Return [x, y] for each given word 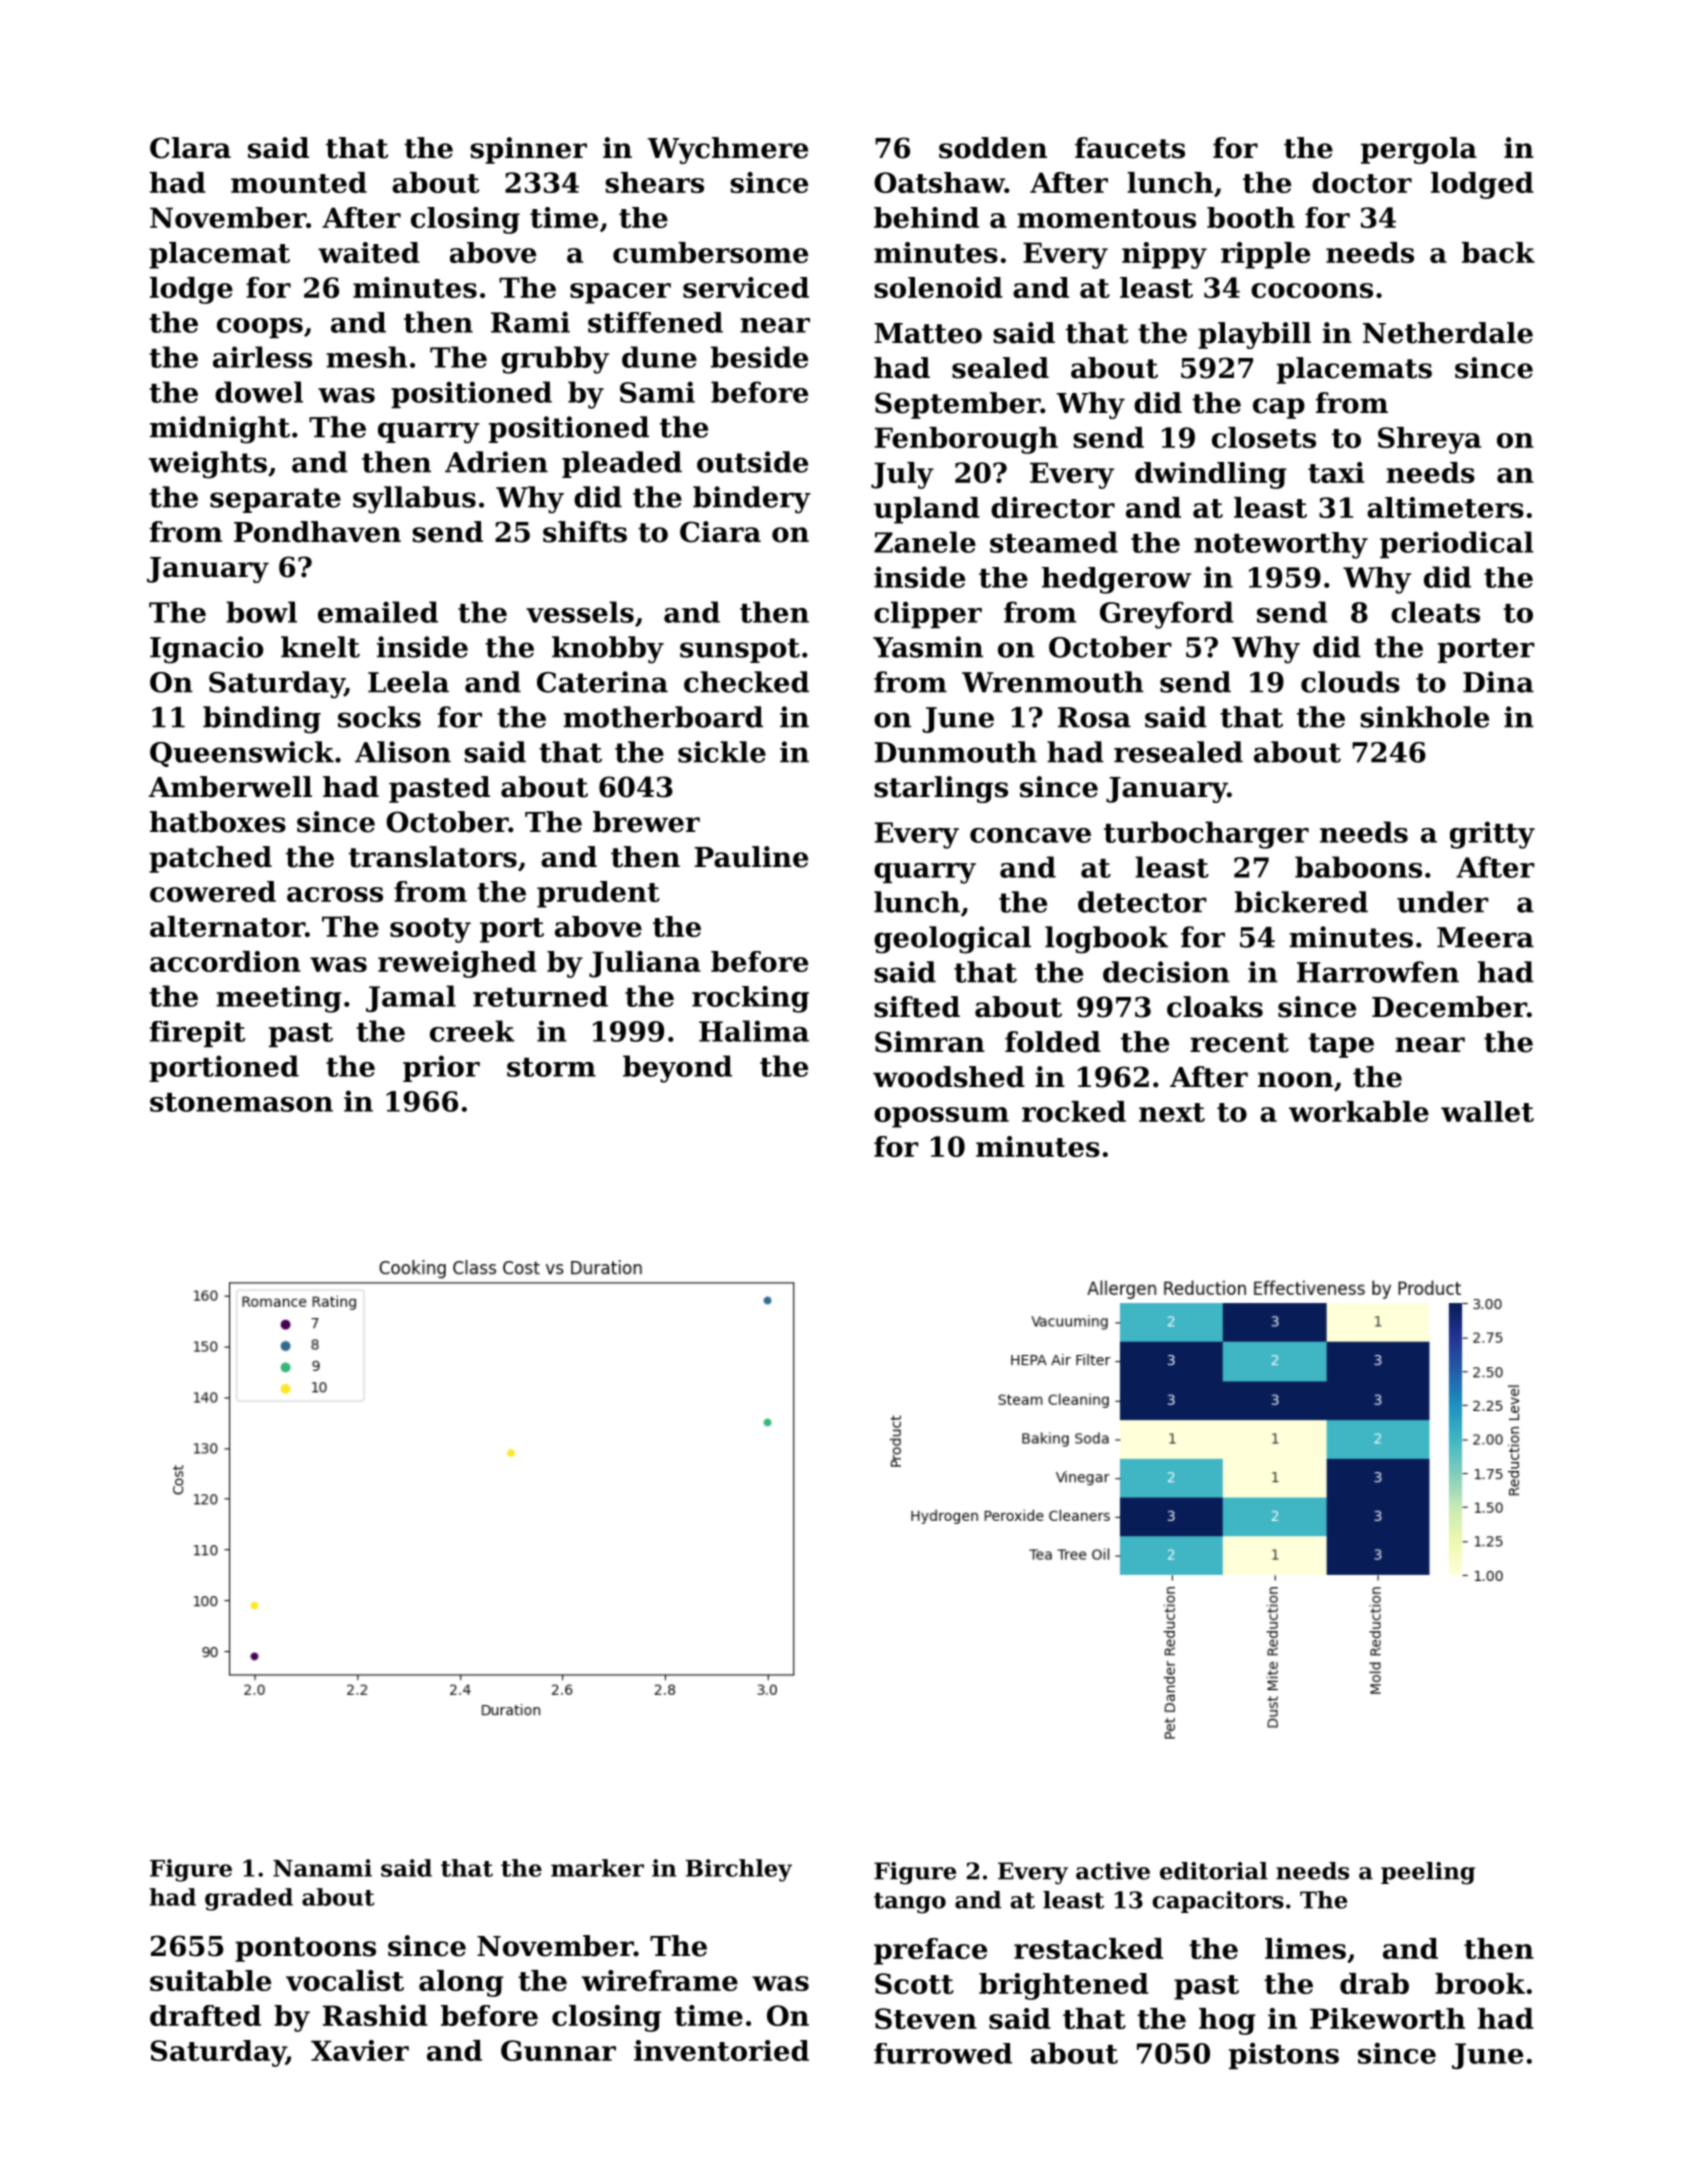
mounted [299, 182]
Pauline [751, 857]
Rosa [1094, 717]
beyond [677, 1069]
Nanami [322, 1868]
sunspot [740, 650]
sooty [430, 930]
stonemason [241, 1102]
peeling [1428, 1873]
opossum [941, 1117]
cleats [1435, 612]
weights [208, 465]
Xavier [360, 2050]
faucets [1130, 148]
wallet [1487, 1111]
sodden [993, 148]
